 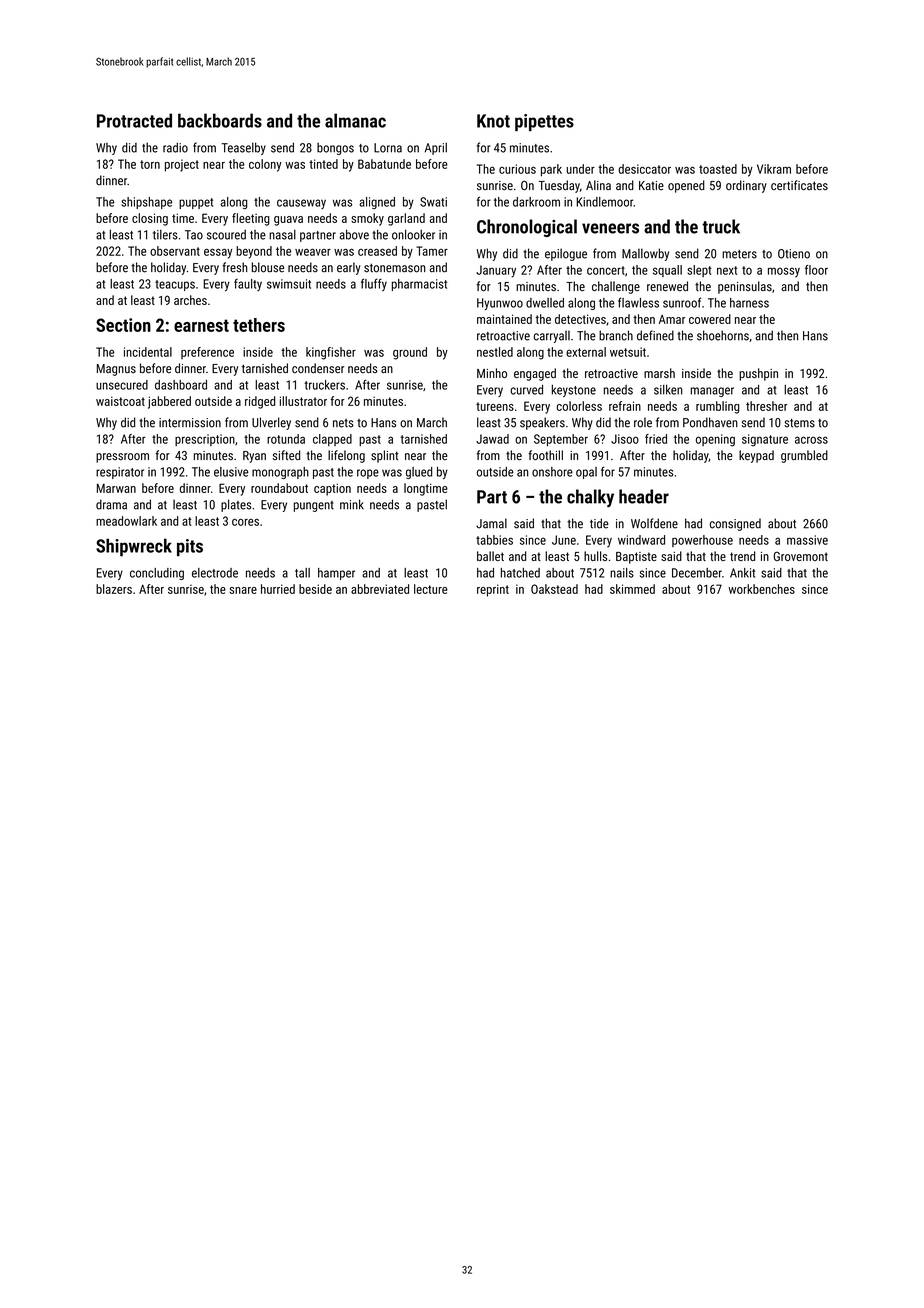 I want to click on Knot, so click(x=493, y=121).
